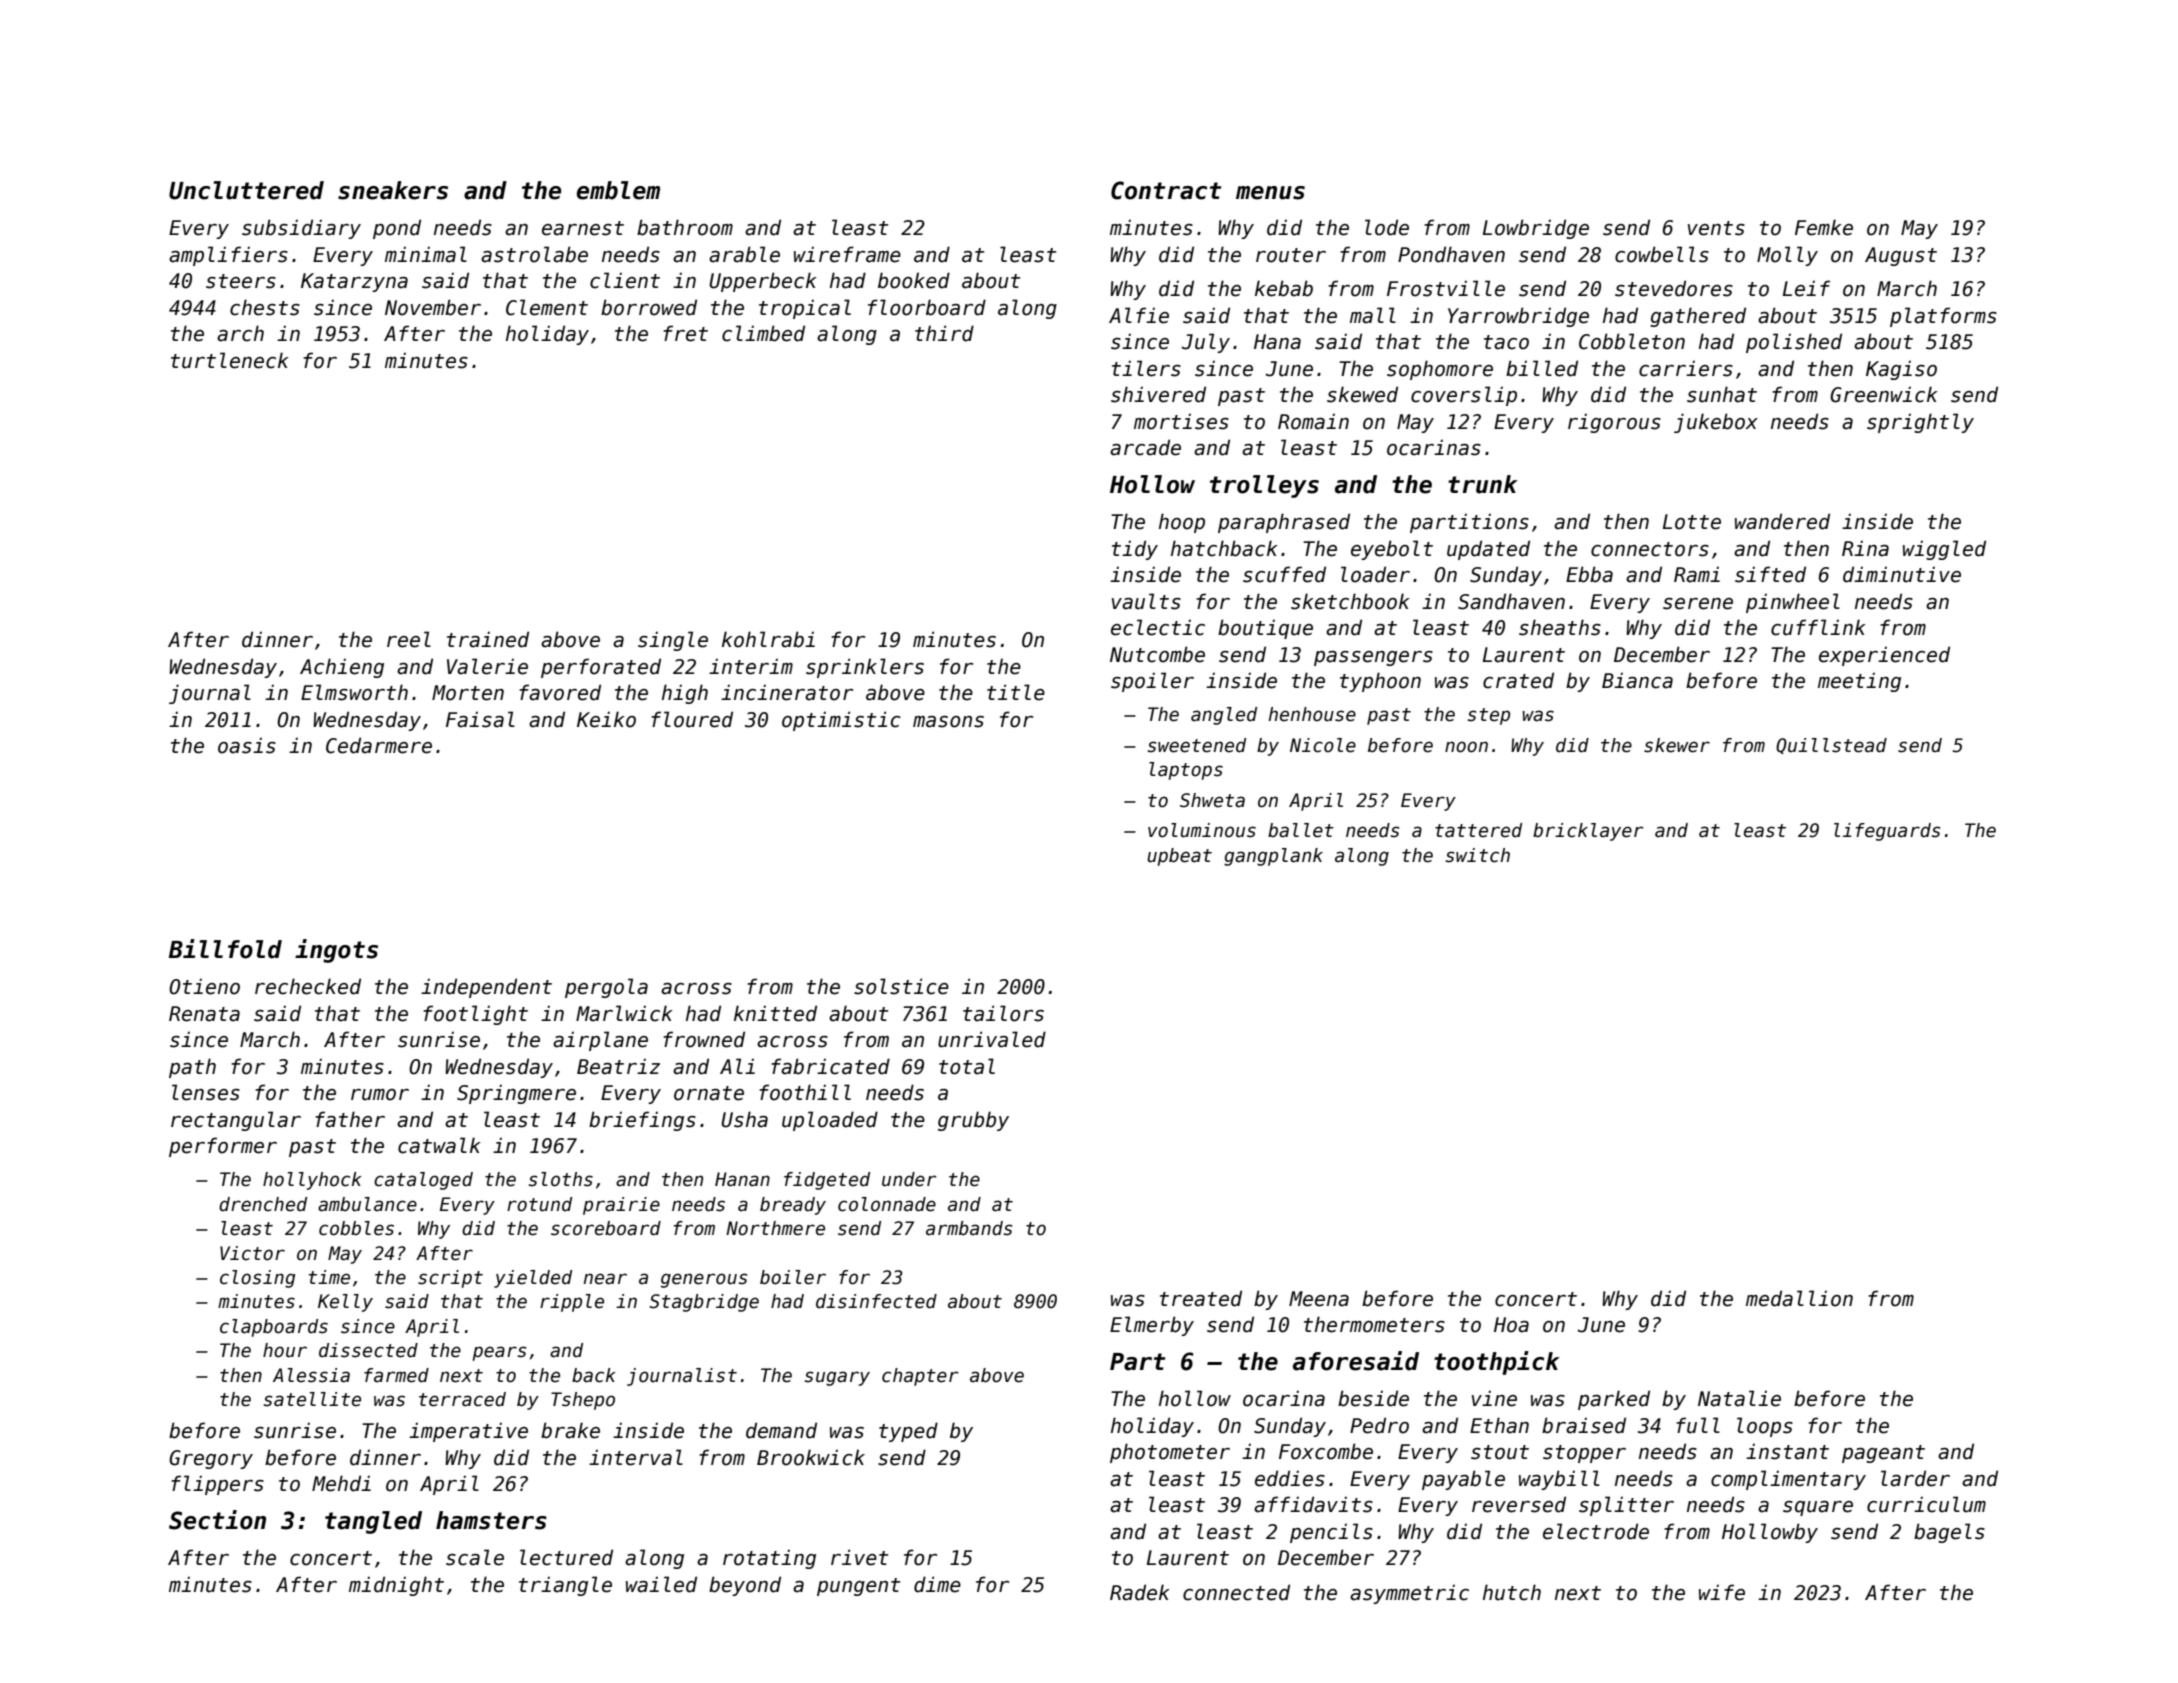 The image size is (2178, 1683). What do you see at coordinates (396, 1586) in the document?
I see `midnight` at bounding box center [396, 1586].
